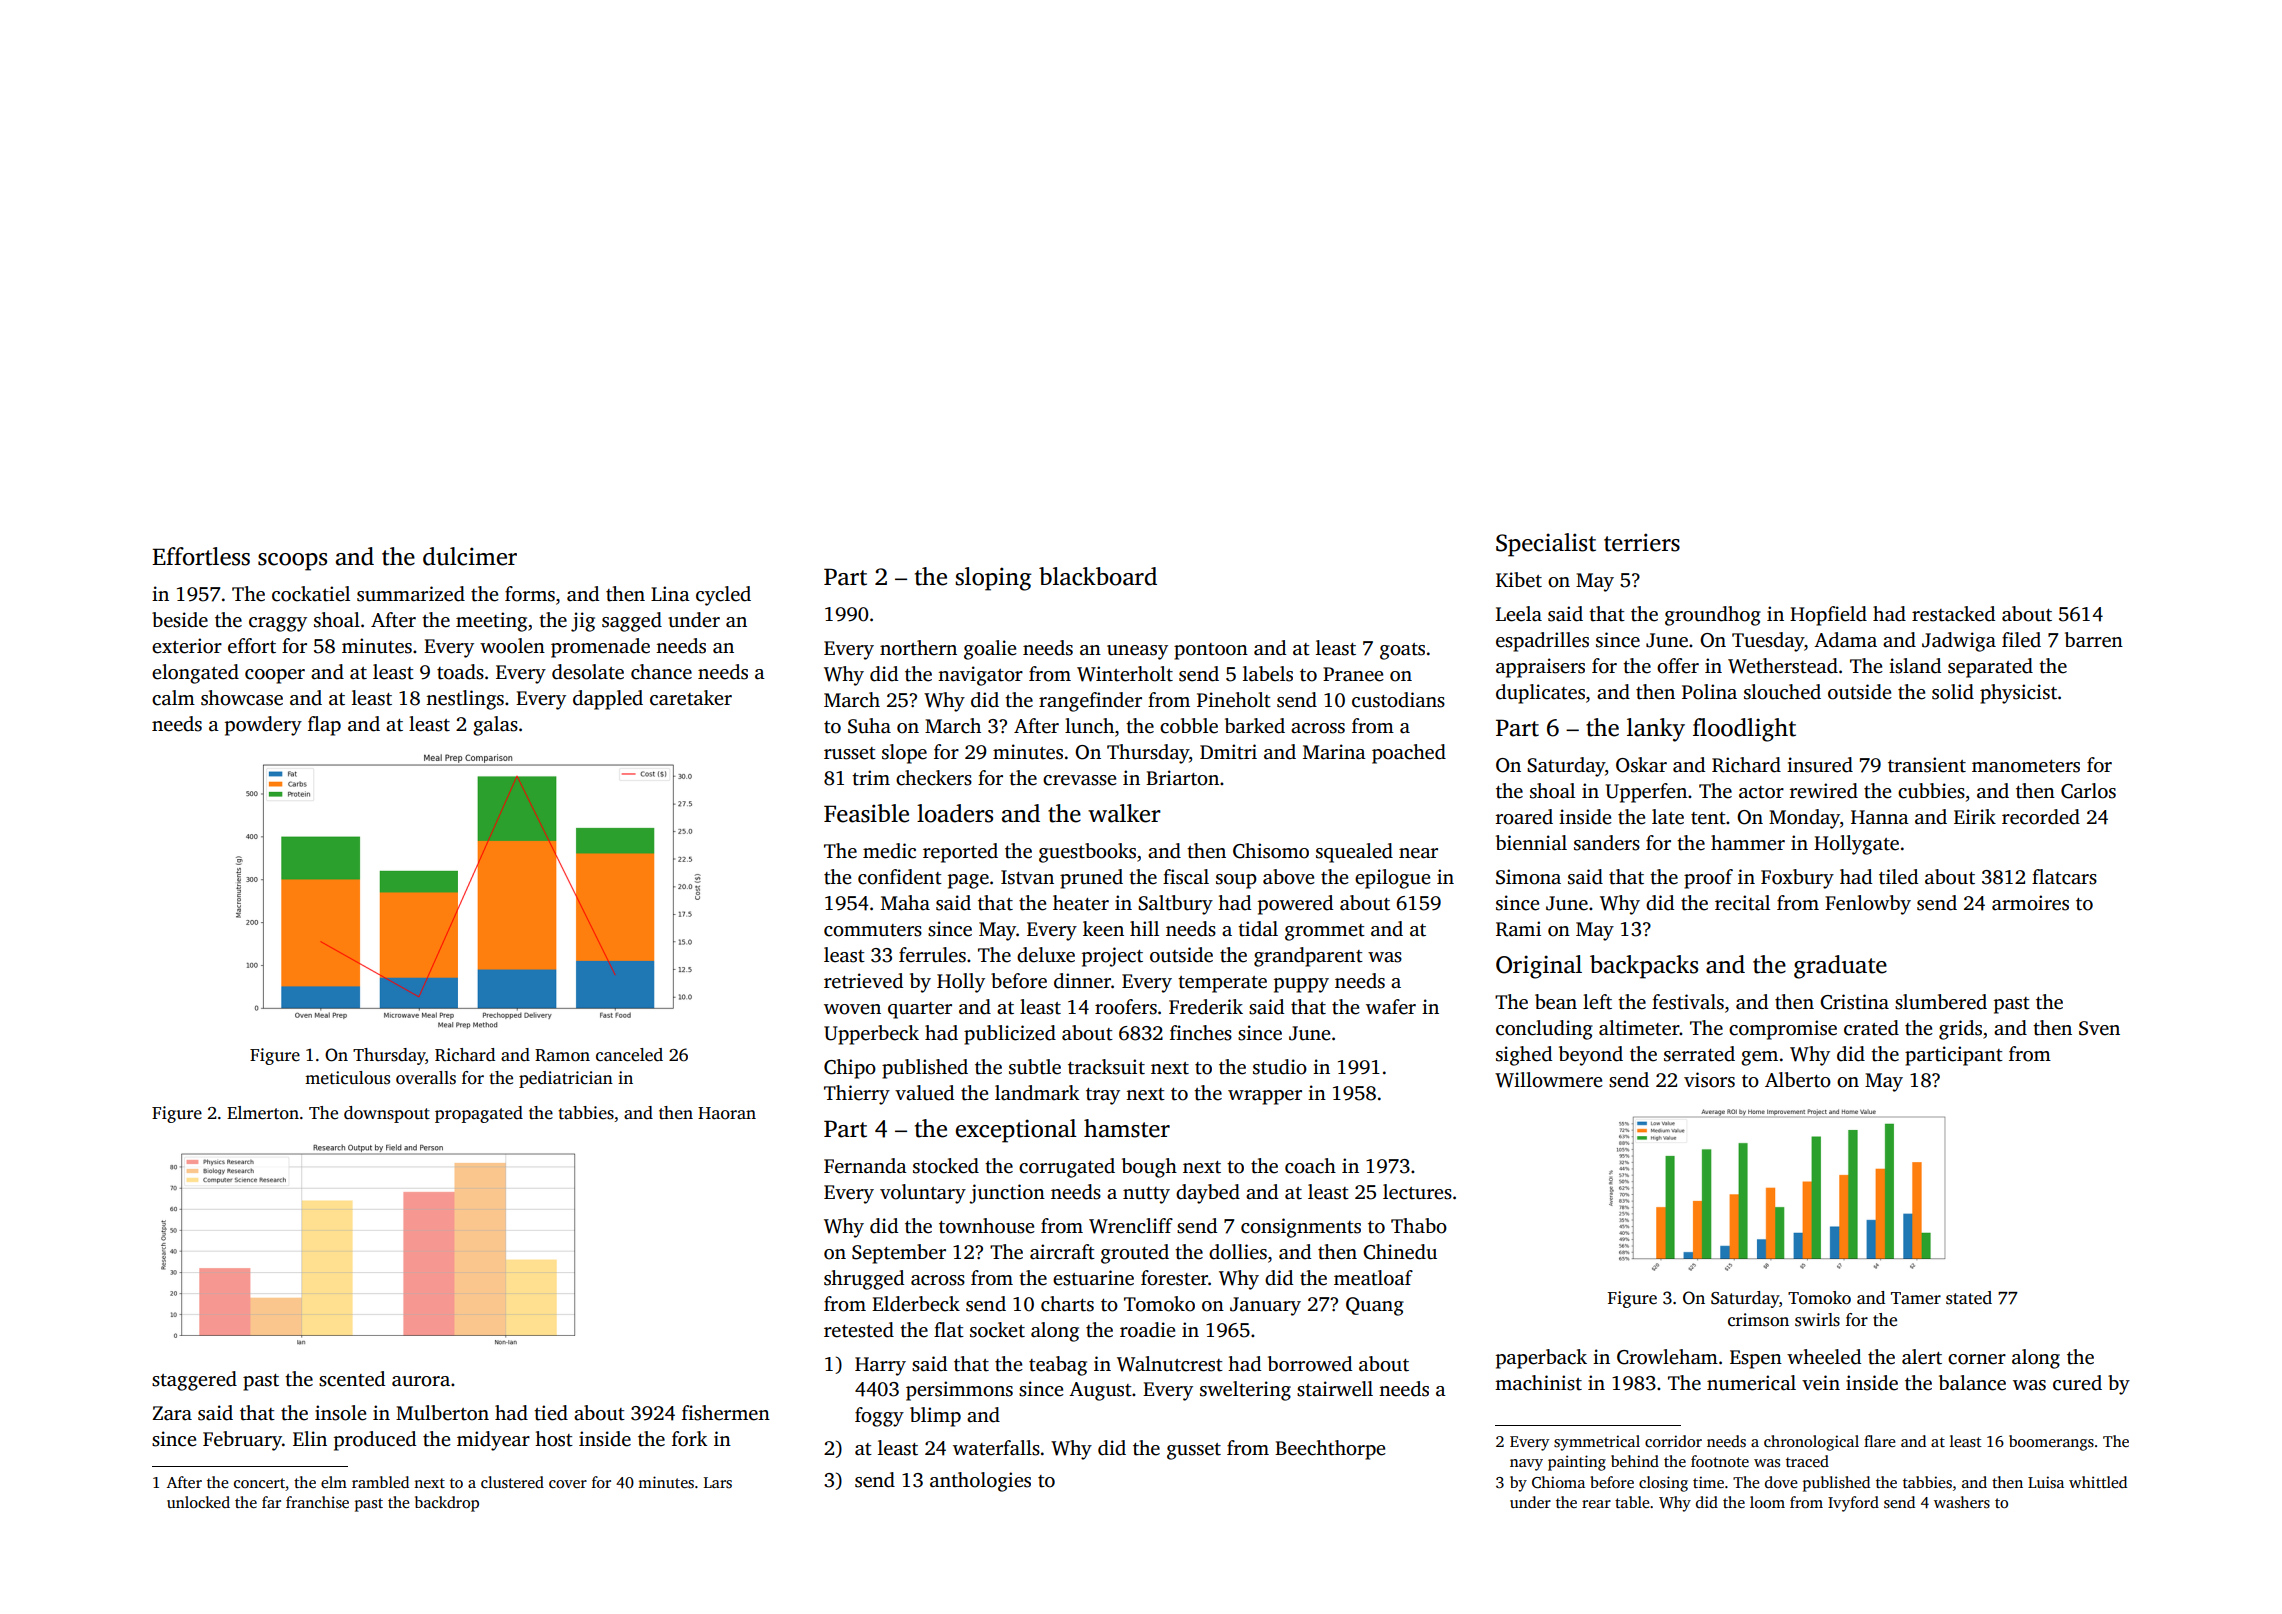 This image has height=1614, width=2282. What do you see at coordinates (180, 620) in the image?
I see `beside` at bounding box center [180, 620].
